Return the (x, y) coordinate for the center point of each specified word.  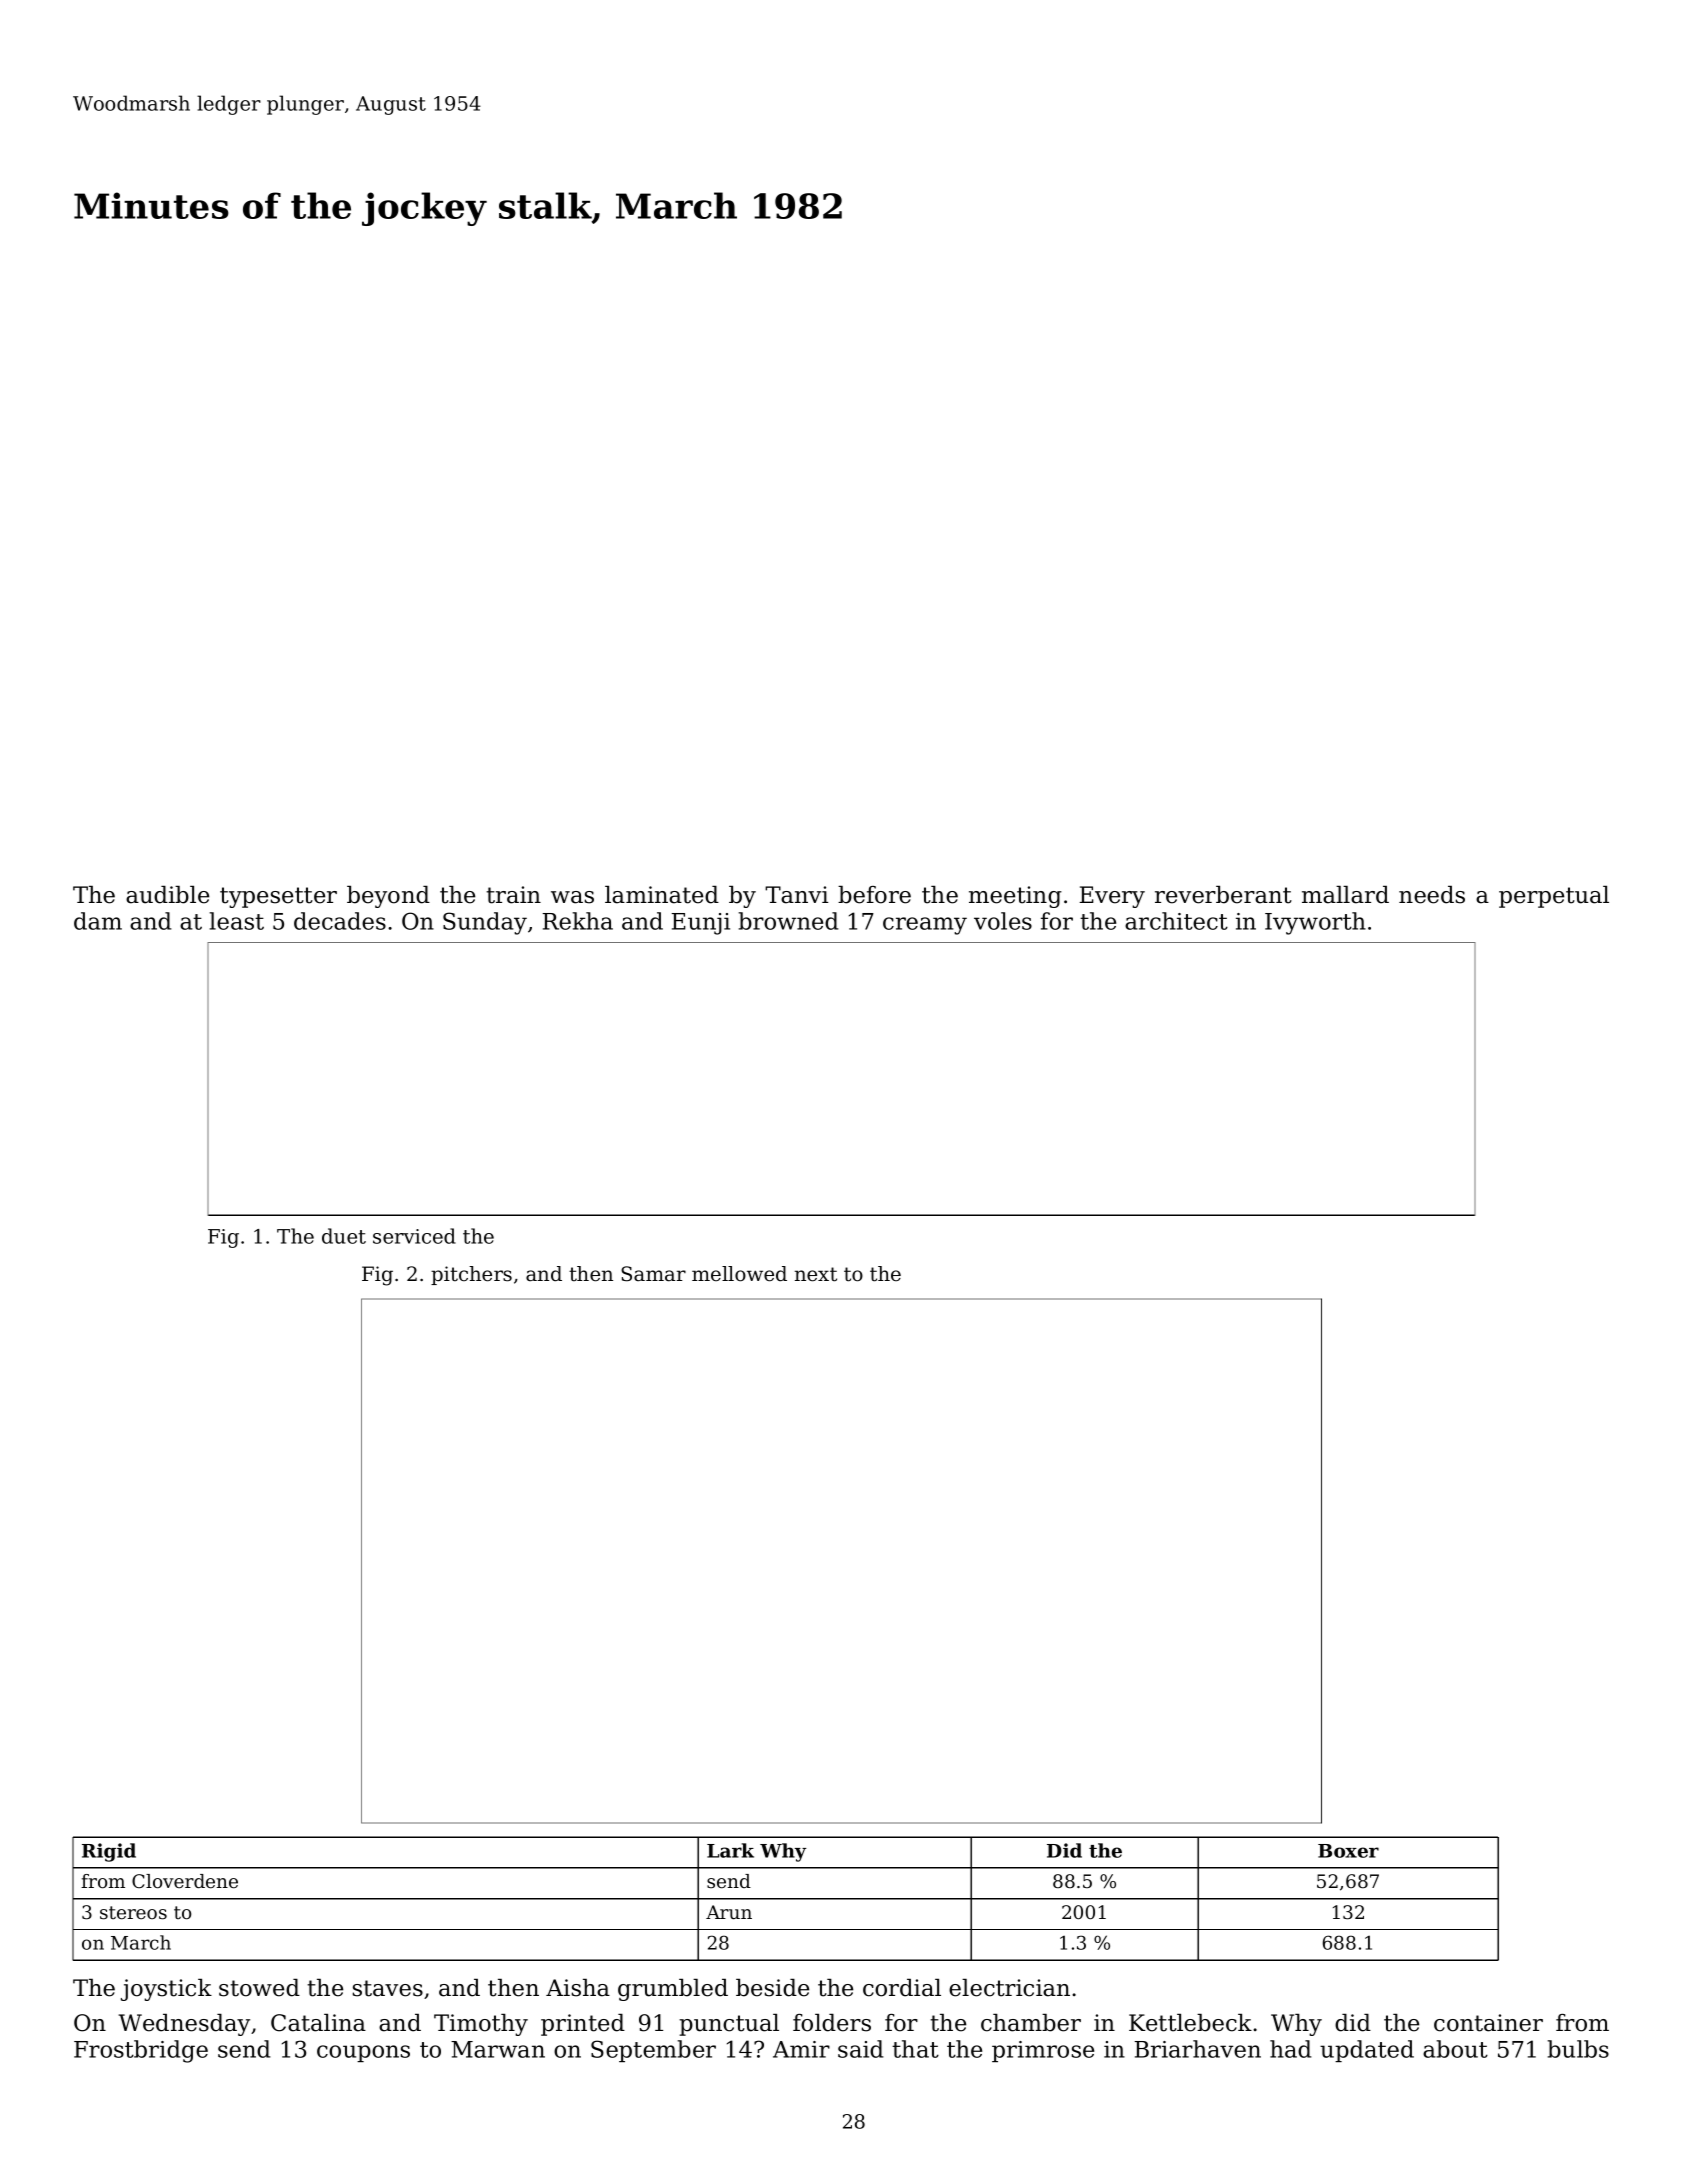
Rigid (109, 1852)
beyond (388, 897)
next (816, 1274)
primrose (1043, 2051)
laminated (662, 895)
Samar (653, 1274)
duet (344, 1236)
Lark (730, 1850)
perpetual (1554, 897)
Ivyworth (1315, 923)
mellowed (739, 1274)
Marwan (498, 2049)
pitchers (471, 1275)
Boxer (1348, 1851)
